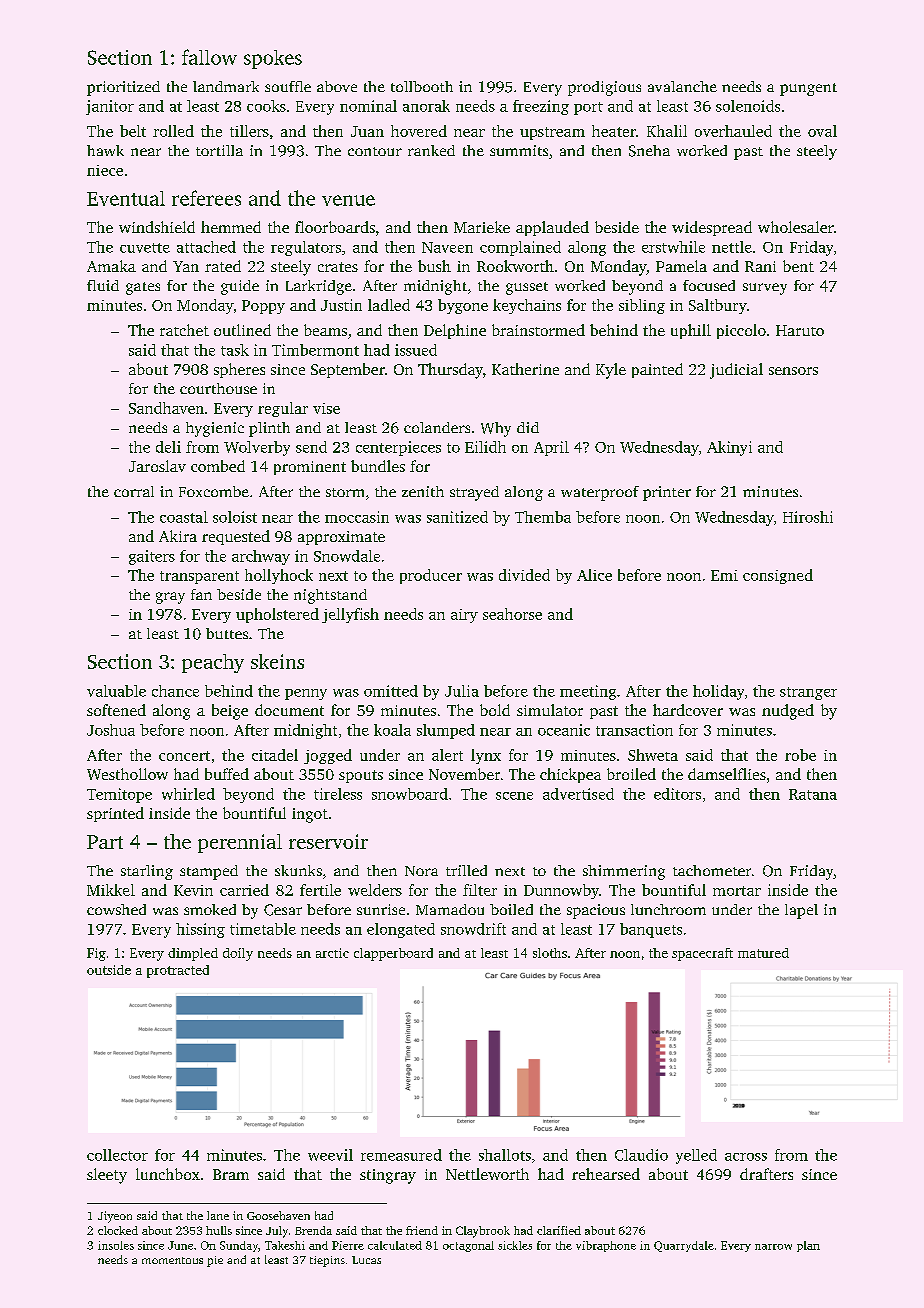 The image size is (924, 1308). Describe the element at coordinates (398, 448) in the screenshot. I see `centerpieces` at that location.
